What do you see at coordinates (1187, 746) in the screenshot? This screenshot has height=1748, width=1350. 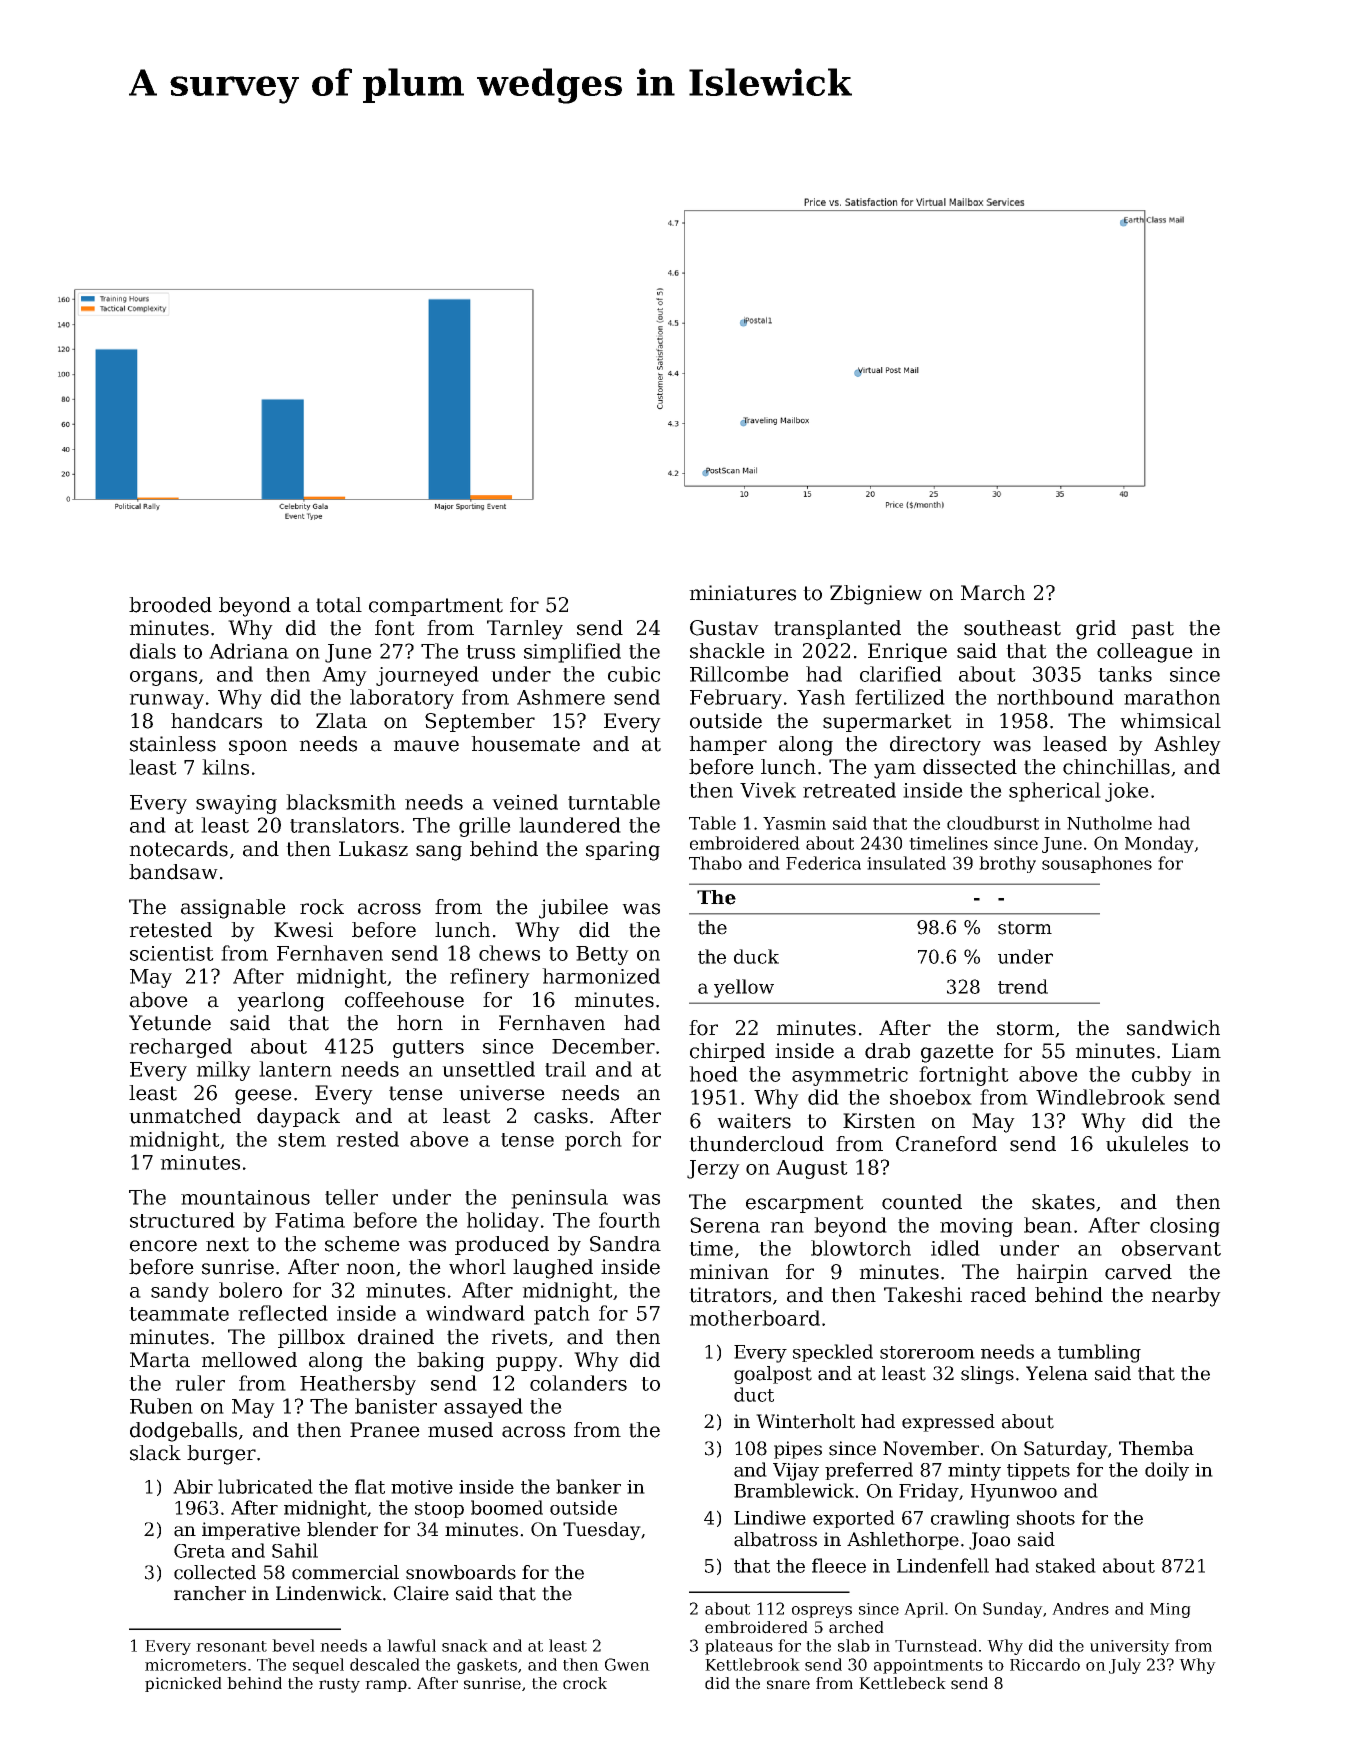 I see `Ashley` at bounding box center [1187, 746].
